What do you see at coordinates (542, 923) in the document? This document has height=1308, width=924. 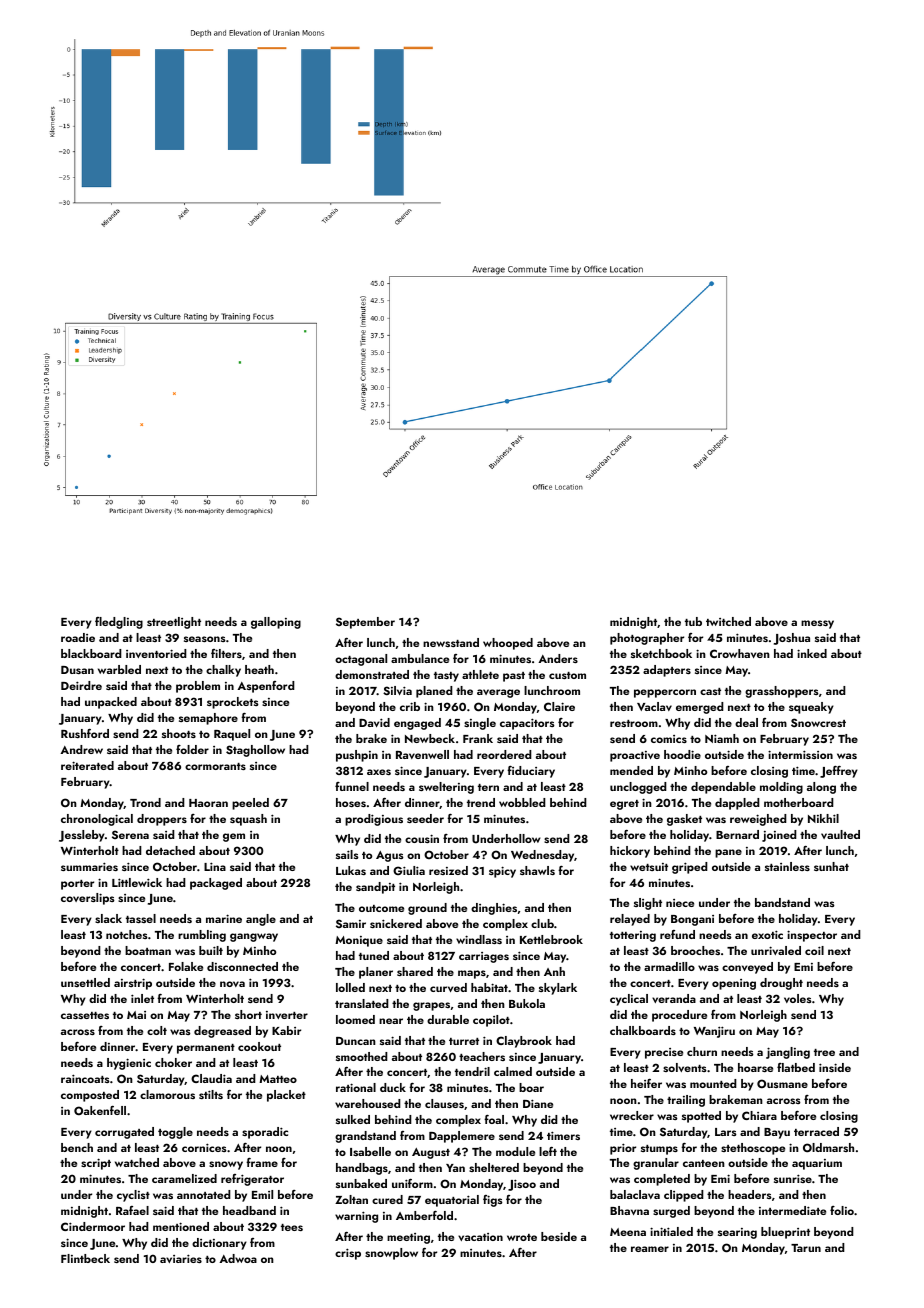 I see `club` at bounding box center [542, 923].
